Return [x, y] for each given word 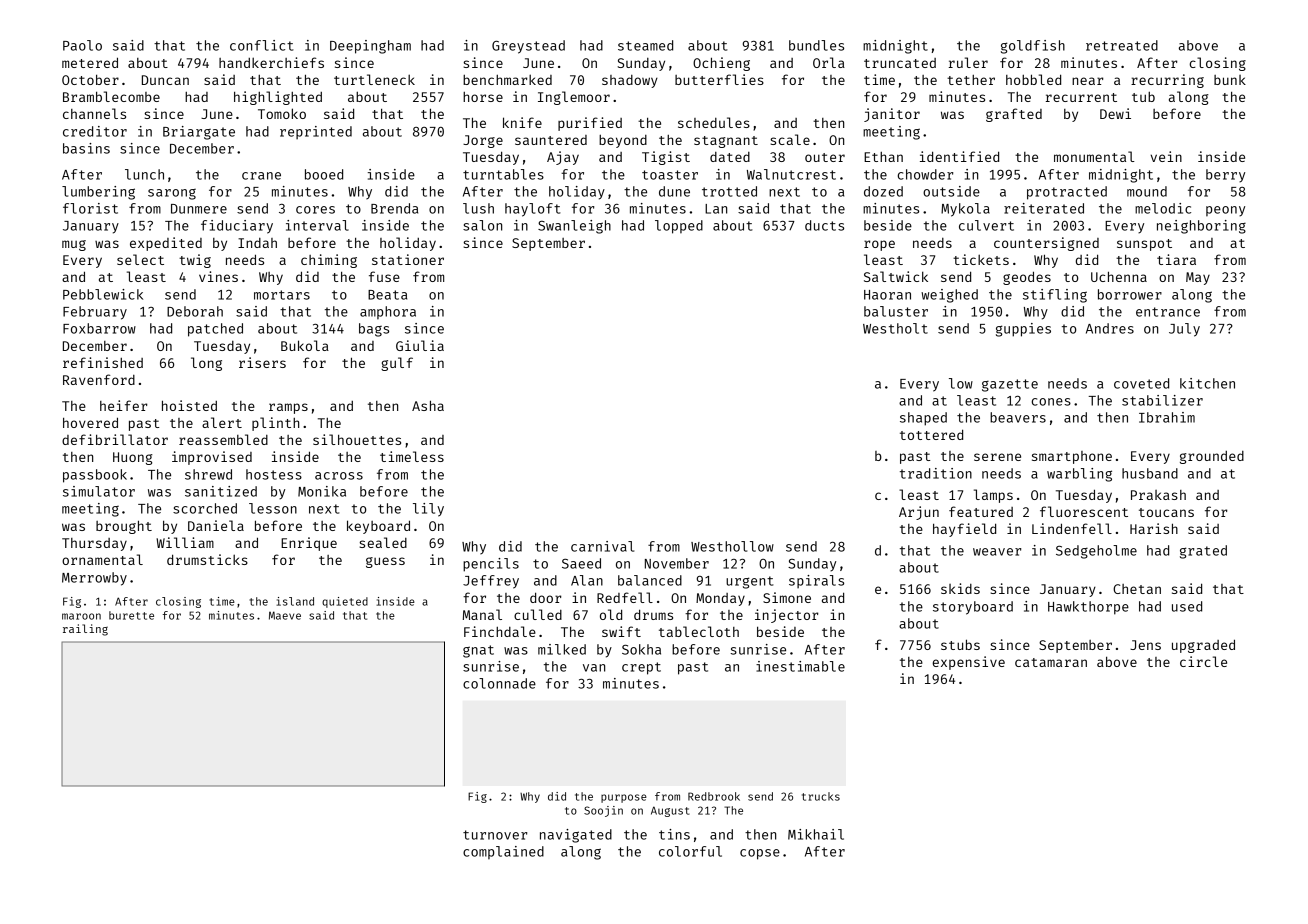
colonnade [499, 683]
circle [1203, 661]
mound [1147, 191]
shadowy [630, 81]
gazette [1010, 385]
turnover [495, 835]
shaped [923, 419]
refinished [103, 362]
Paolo [82, 45]
